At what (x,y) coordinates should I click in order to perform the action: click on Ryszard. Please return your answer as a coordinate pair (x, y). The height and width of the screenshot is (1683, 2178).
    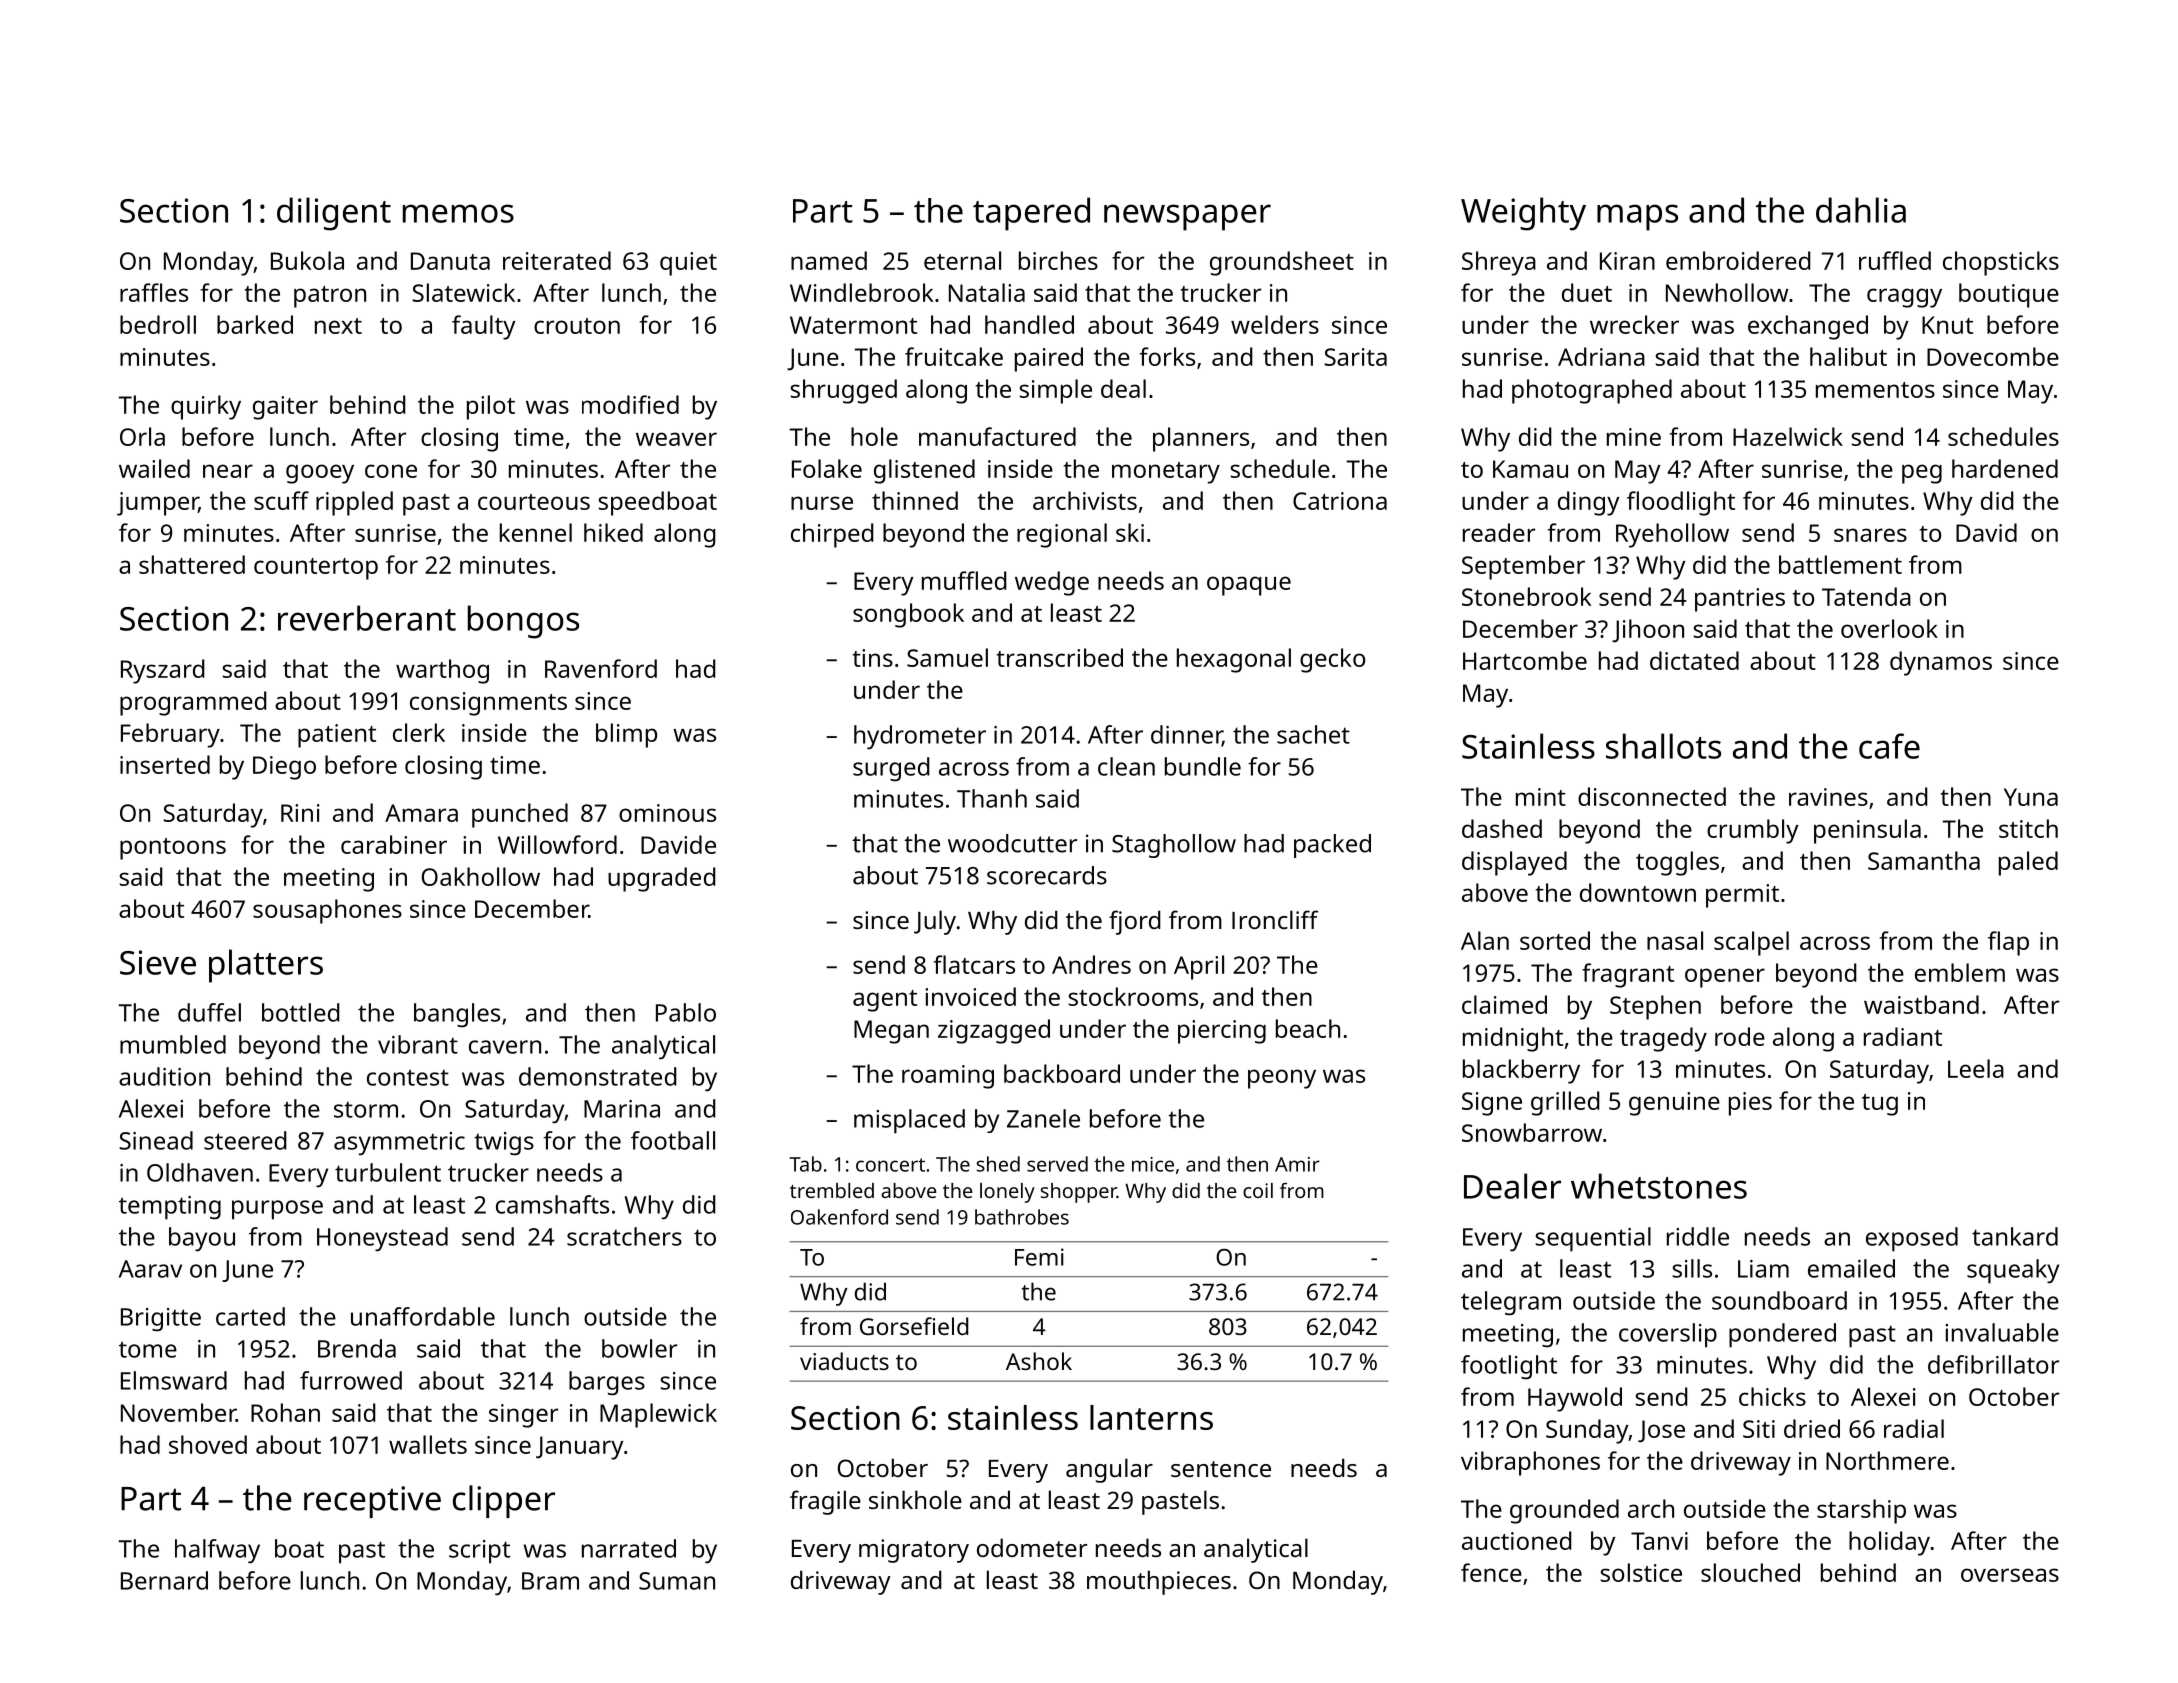
    Looking at the image, I should click on (163, 671).
